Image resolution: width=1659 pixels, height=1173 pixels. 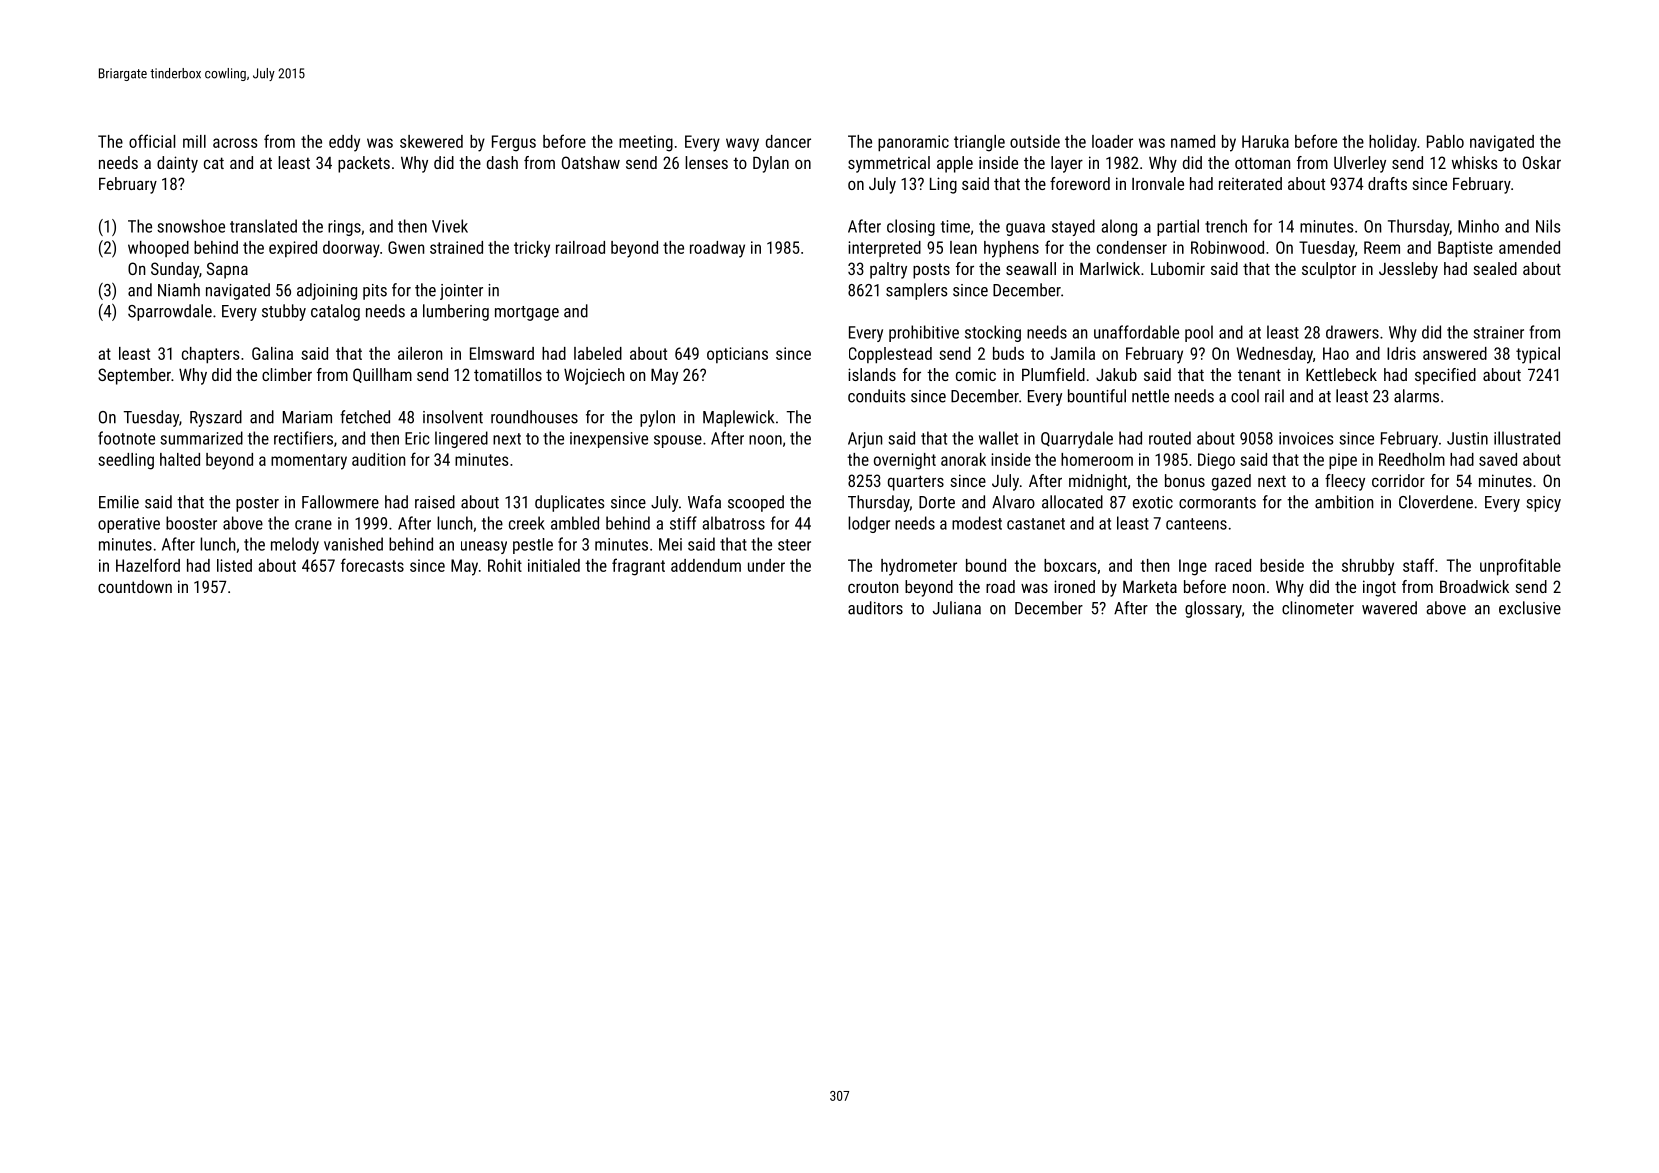 I want to click on creek, so click(x=527, y=523).
